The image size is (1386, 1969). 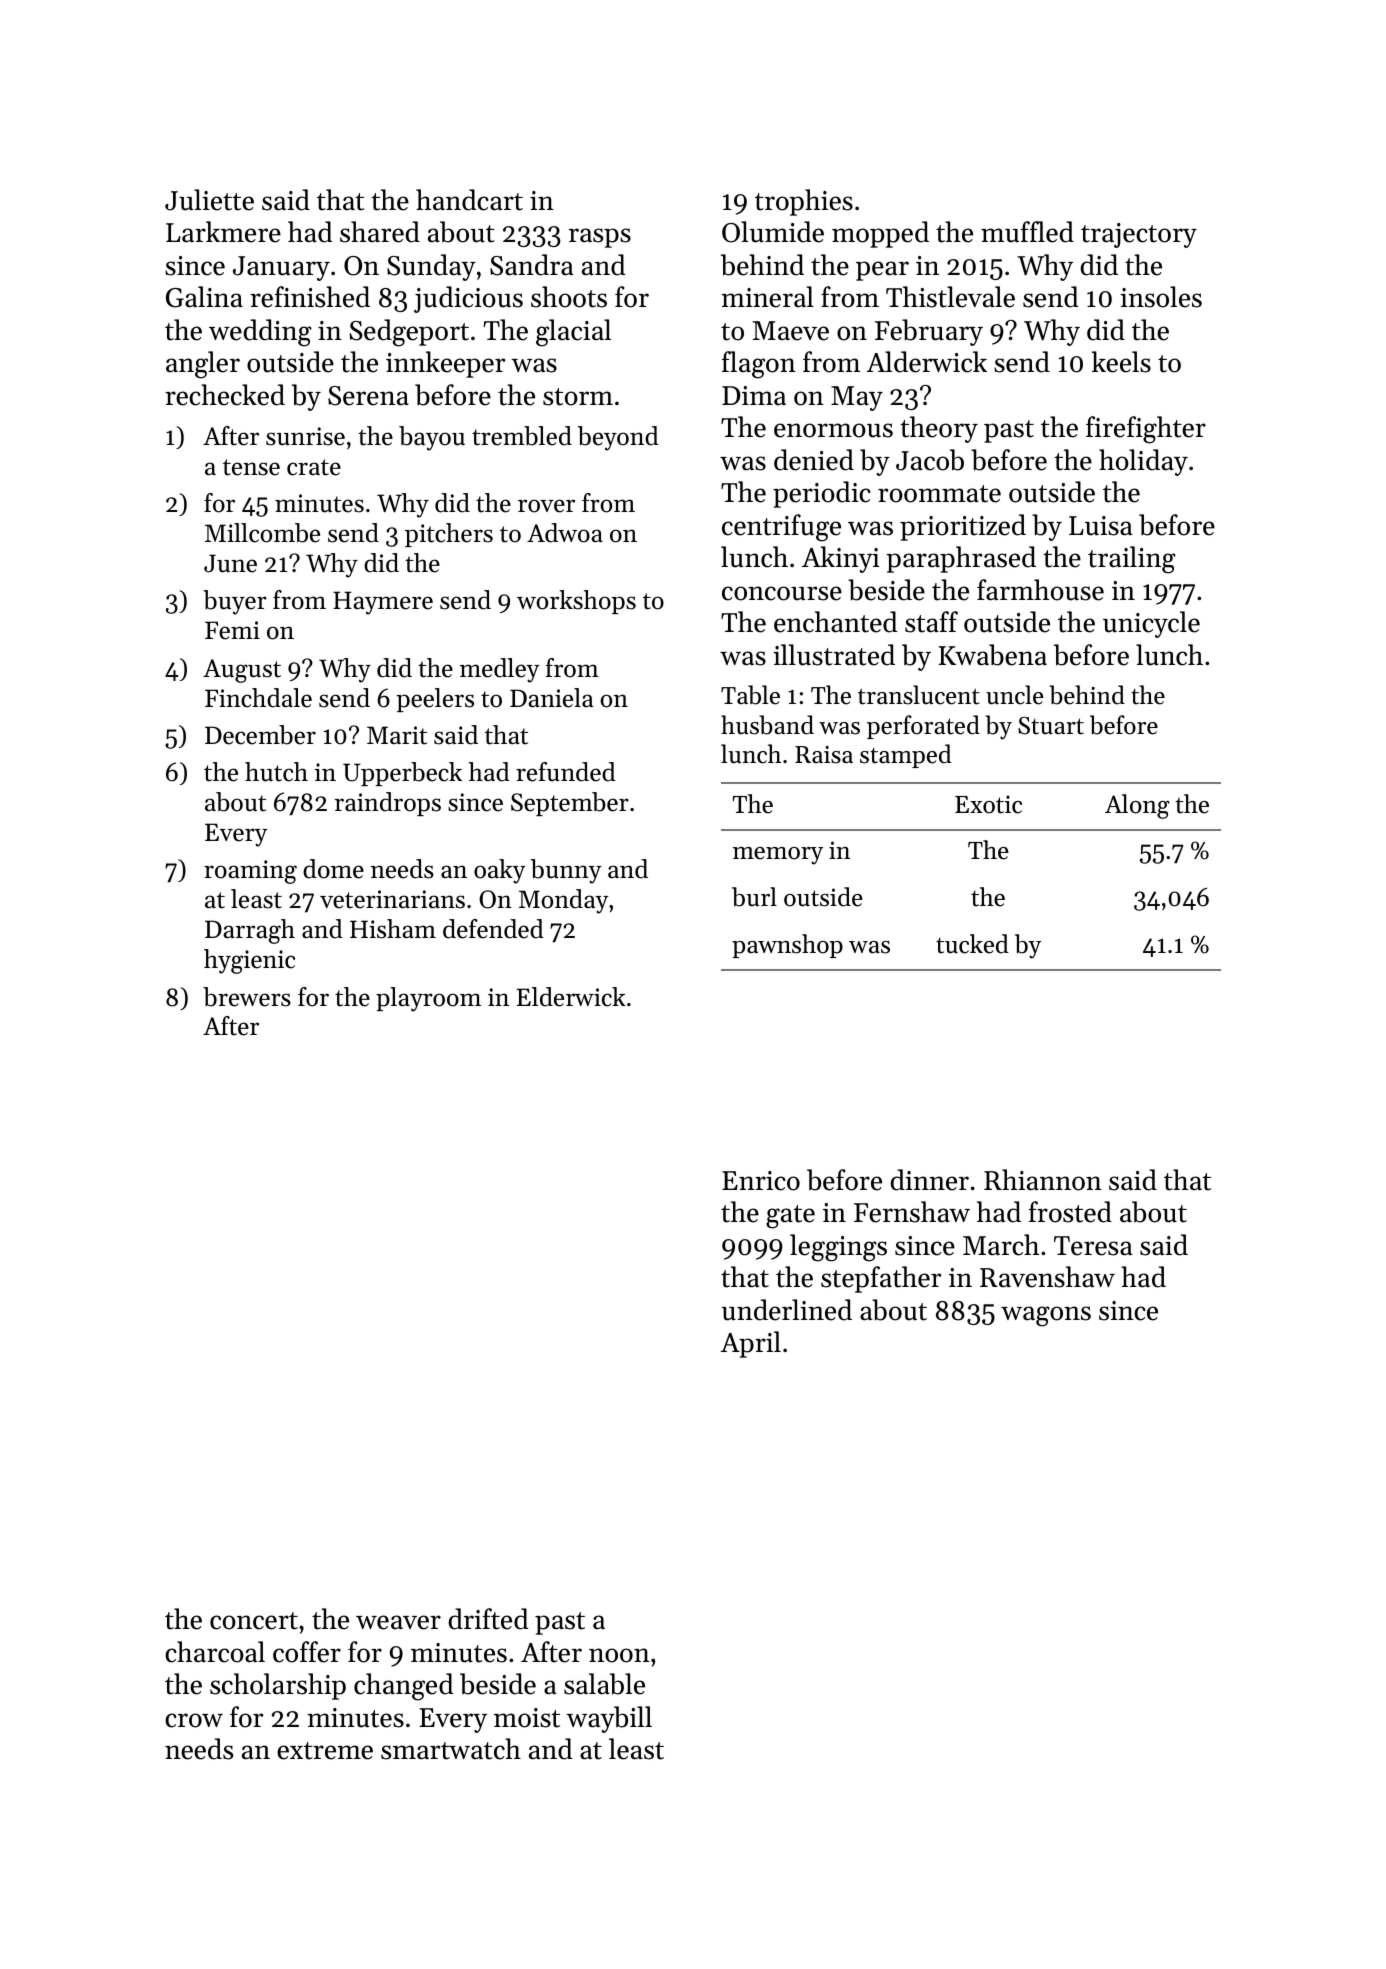 What do you see at coordinates (1027, 232) in the page?
I see `muffled` at bounding box center [1027, 232].
